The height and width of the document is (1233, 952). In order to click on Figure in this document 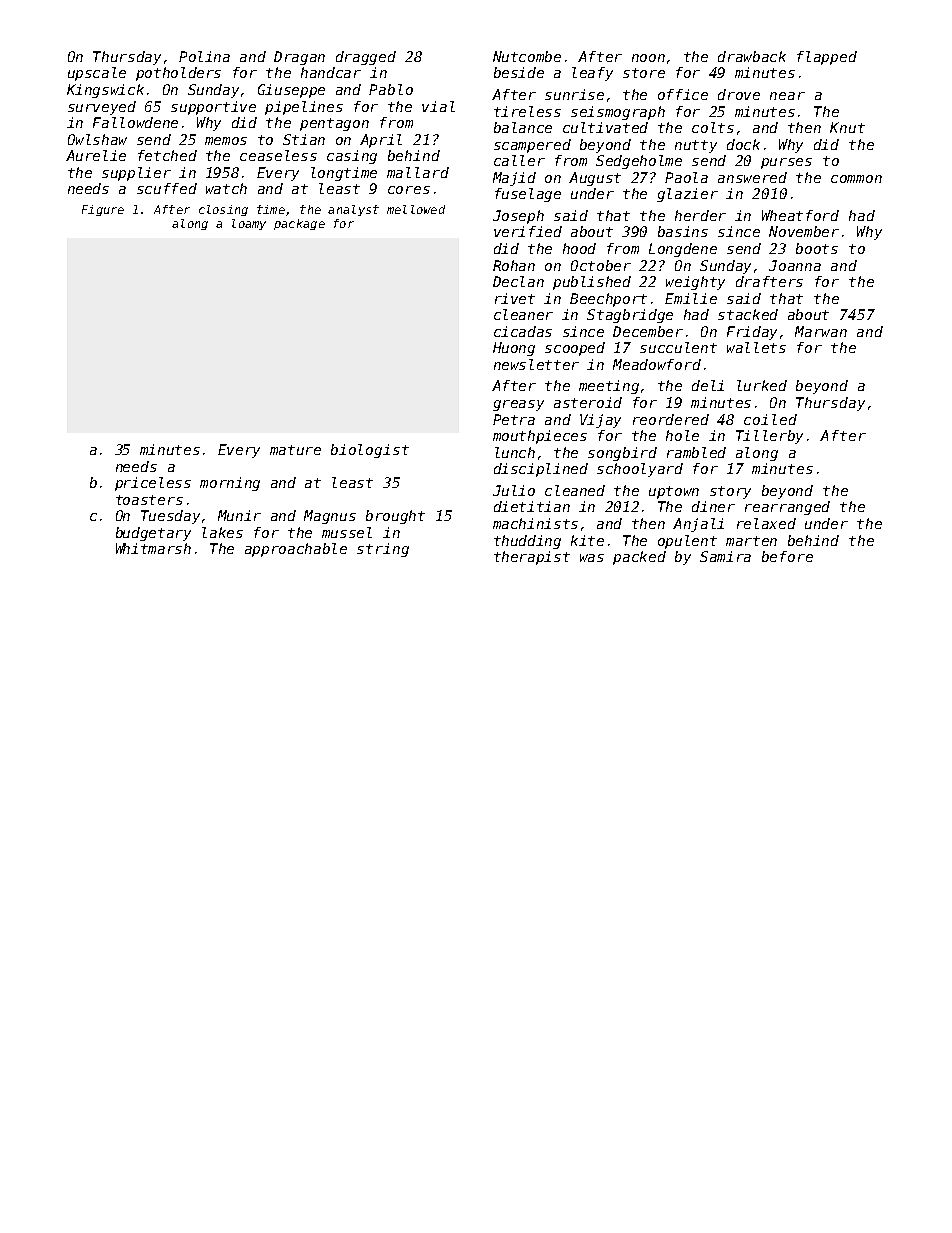, I will do `click(103, 210)`.
